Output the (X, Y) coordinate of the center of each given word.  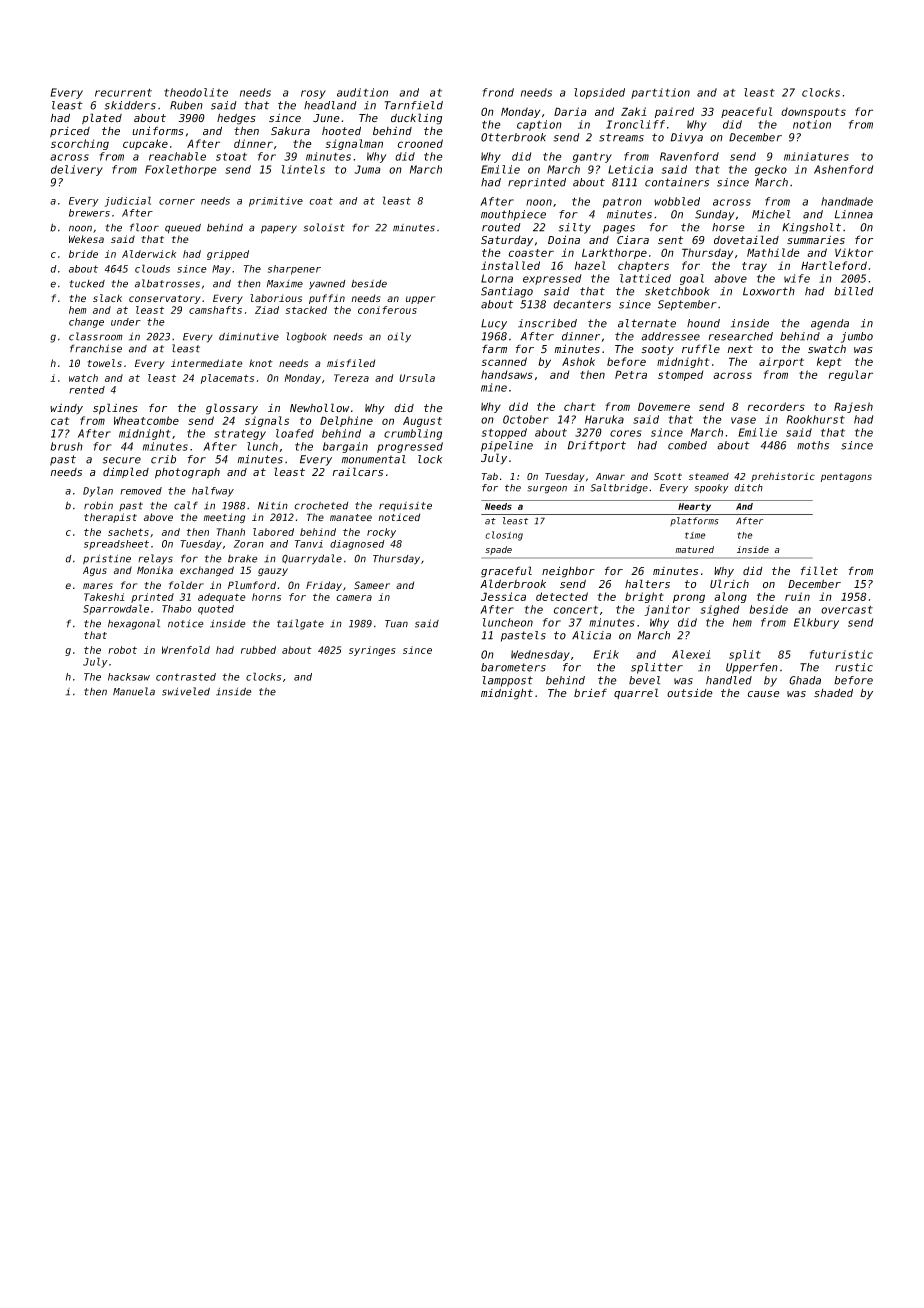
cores (626, 433)
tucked (87, 284)
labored (273, 532)
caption (539, 125)
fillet (819, 571)
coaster (531, 253)
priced (70, 132)
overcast (847, 610)
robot (122, 650)
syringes (372, 651)
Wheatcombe (146, 420)
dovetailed (746, 240)
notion (812, 124)
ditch (748, 488)
